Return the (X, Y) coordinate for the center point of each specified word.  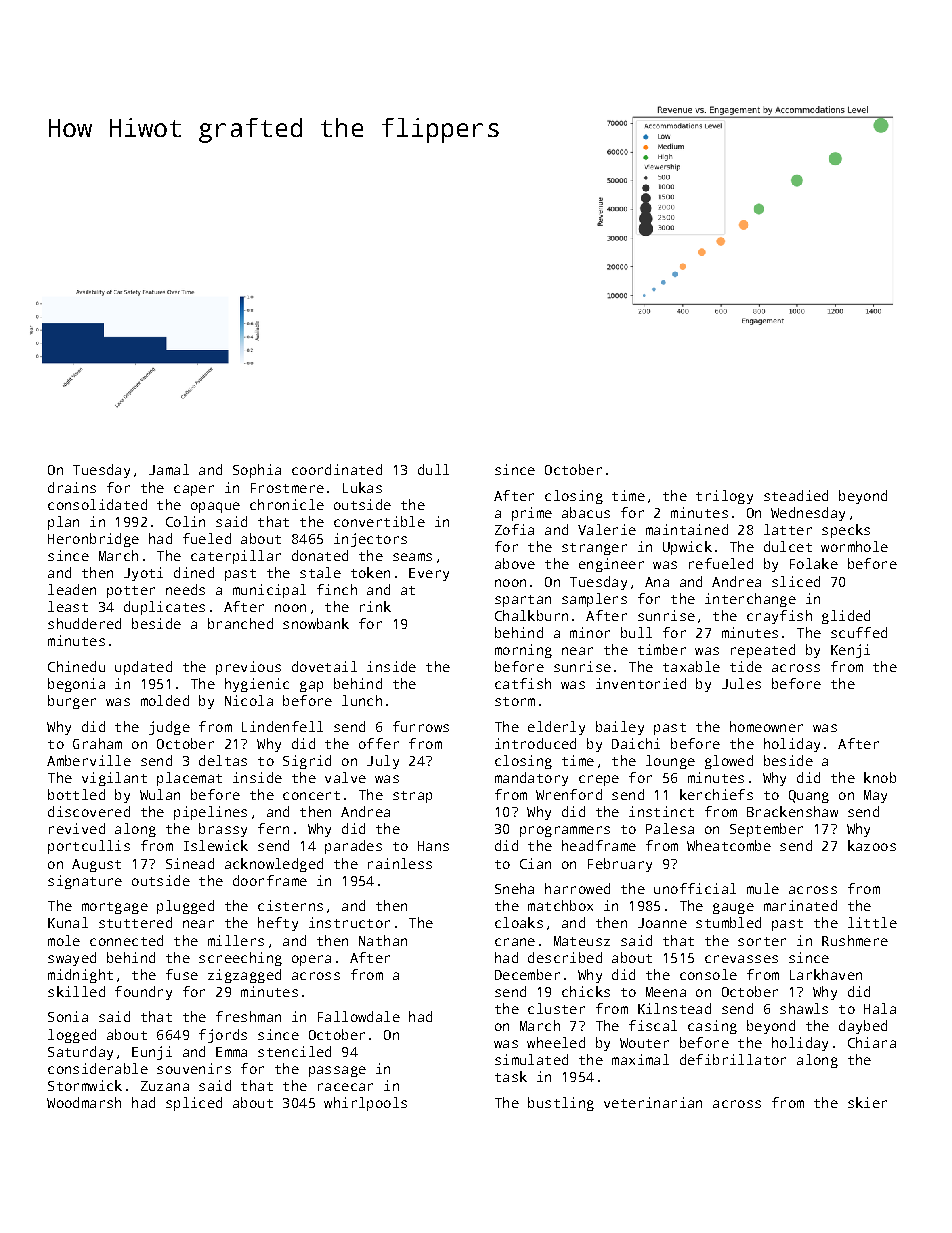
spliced (194, 1104)
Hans (433, 846)
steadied (796, 495)
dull (433, 469)
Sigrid (307, 762)
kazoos (872, 845)
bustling (561, 1104)
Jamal (169, 469)
